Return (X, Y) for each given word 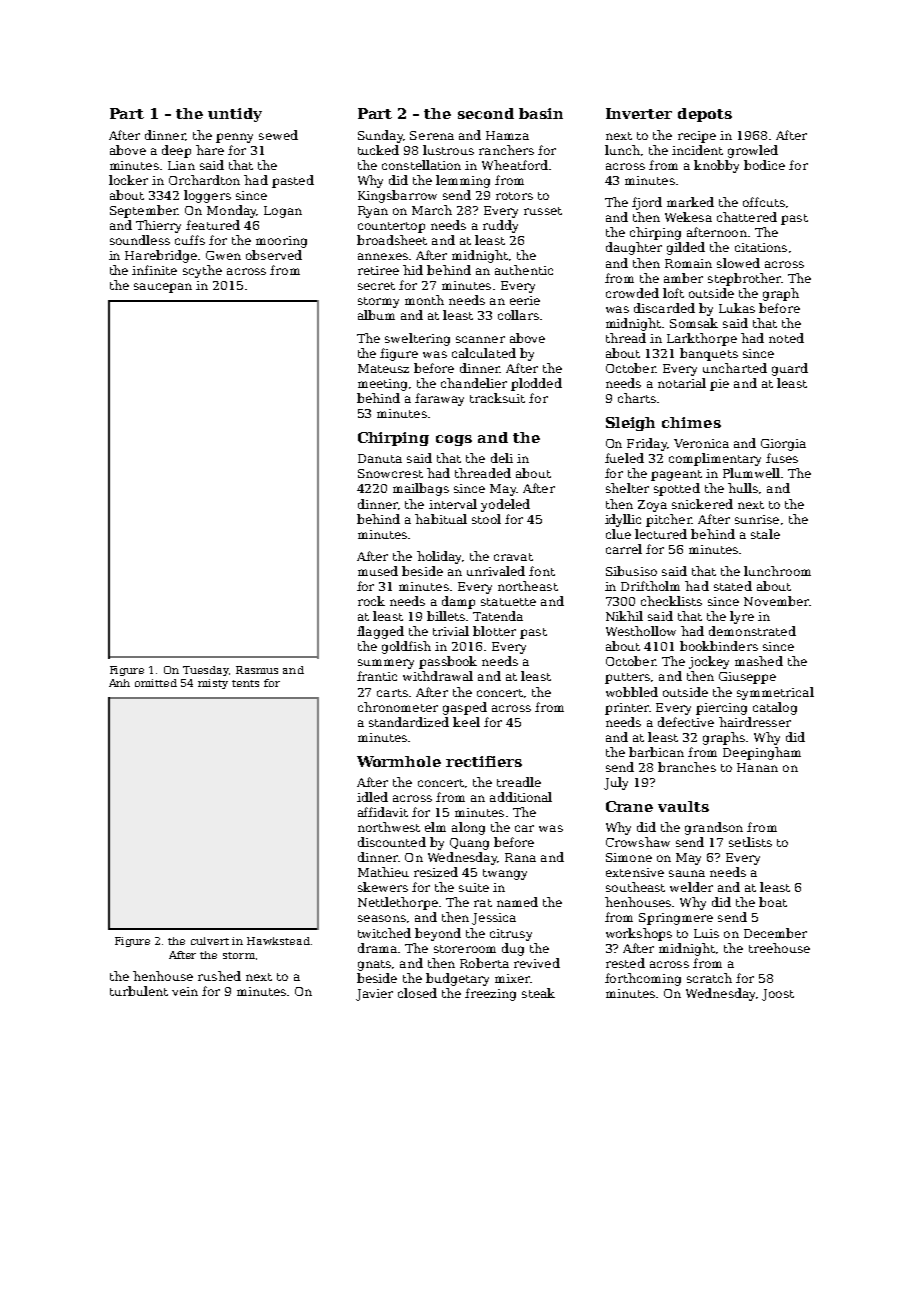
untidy (235, 115)
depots (705, 115)
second (486, 113)
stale (765, 534)
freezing (490, 994)
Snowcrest (390, 473)
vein (185, 991)
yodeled (505, 505)
